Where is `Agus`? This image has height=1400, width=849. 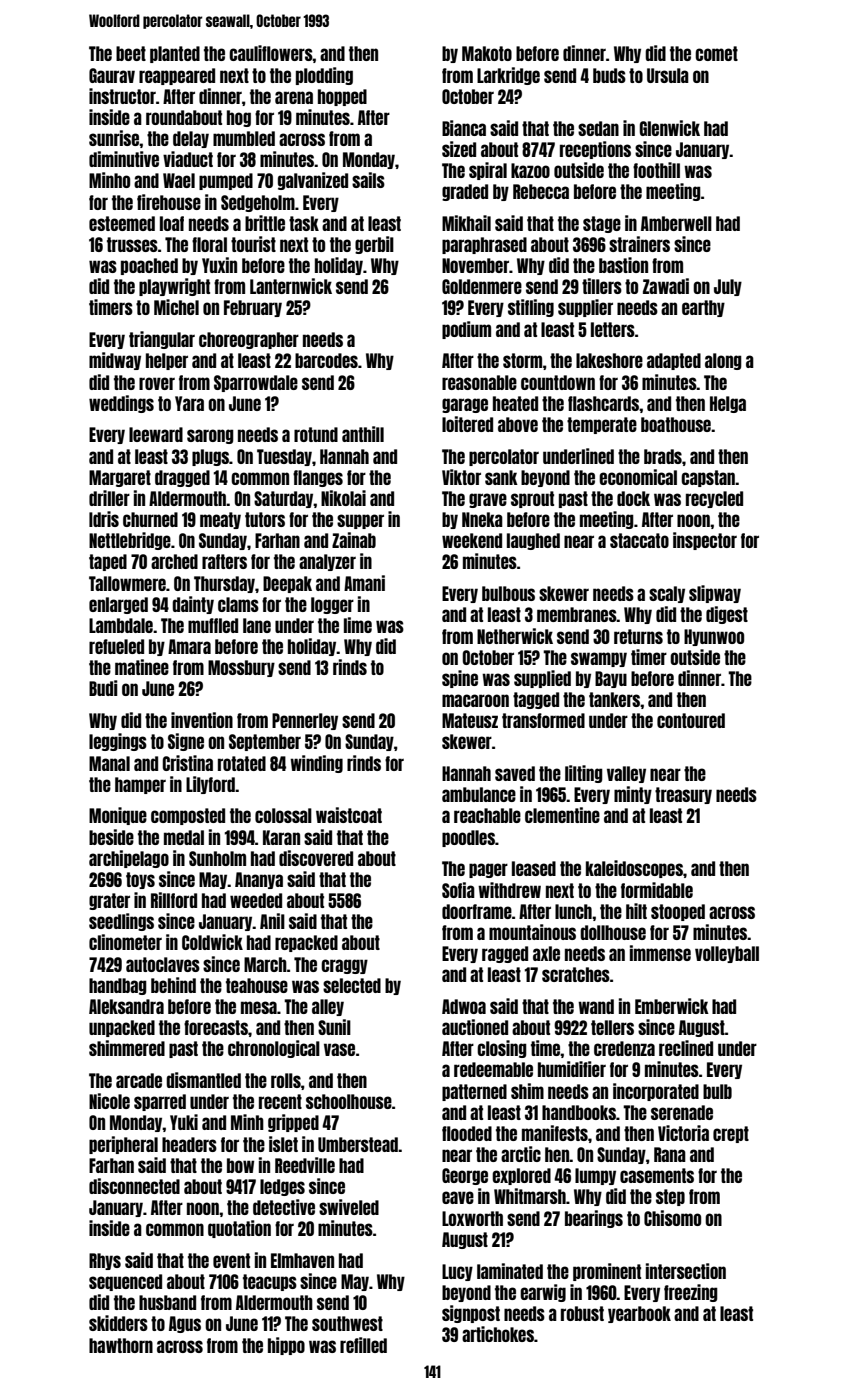 Agus is located at coordinates (185, 1324).
